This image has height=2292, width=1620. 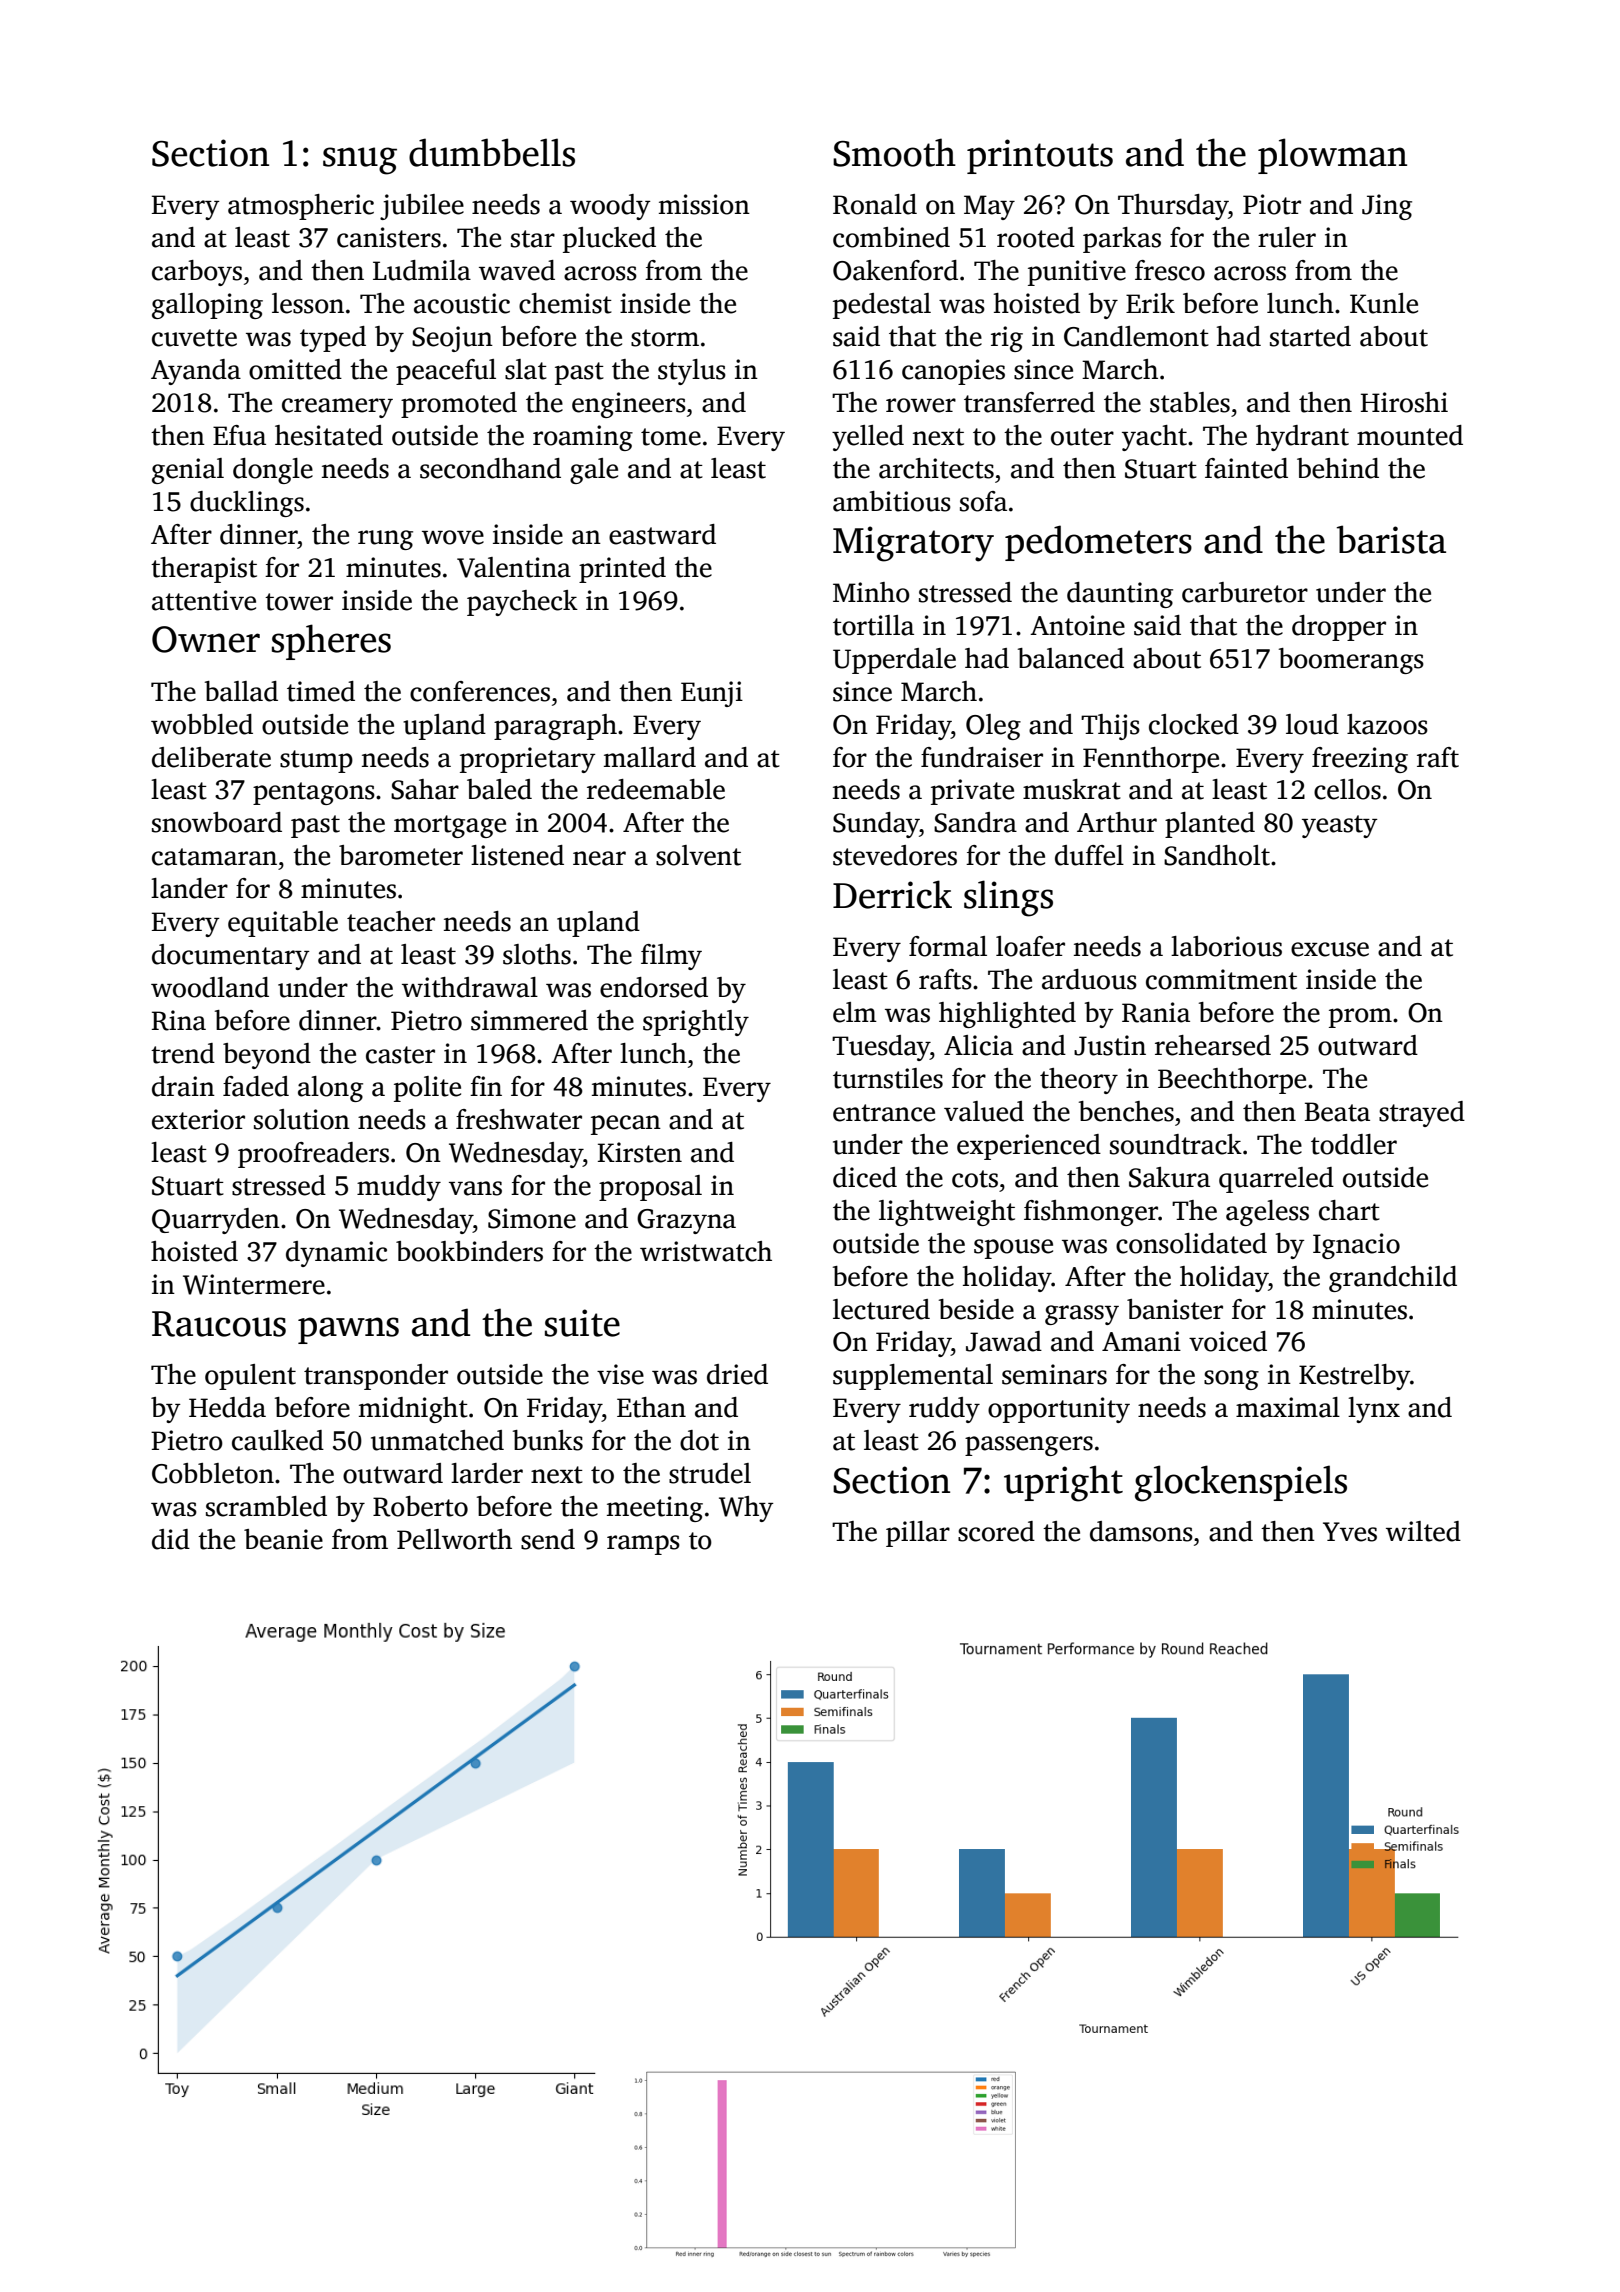 What do you see at coordinates (882, 306) in the image?
I see `pedestal` at bounding box center [882, 306].
